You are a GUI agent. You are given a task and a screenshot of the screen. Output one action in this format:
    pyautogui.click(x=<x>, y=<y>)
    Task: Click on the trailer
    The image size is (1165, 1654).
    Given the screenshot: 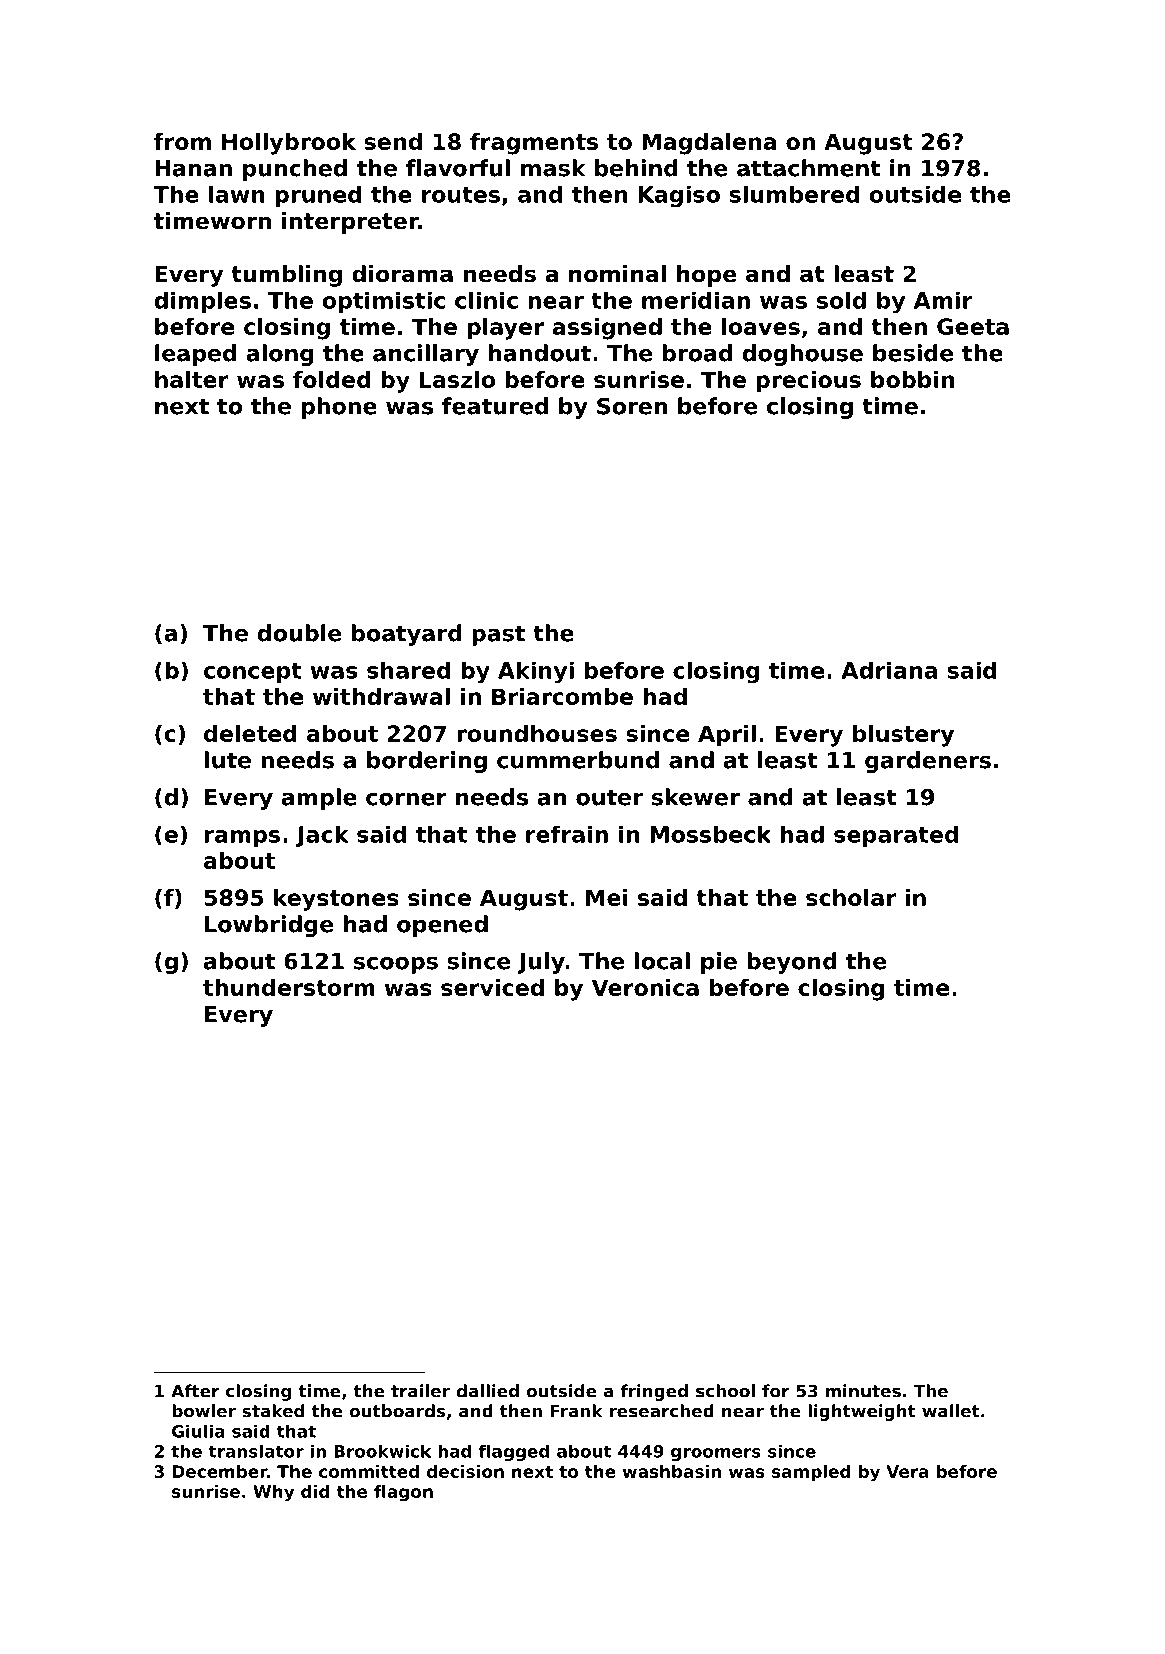 What is the action you would take?
    pyautogui.click(x=420, y=1391)
